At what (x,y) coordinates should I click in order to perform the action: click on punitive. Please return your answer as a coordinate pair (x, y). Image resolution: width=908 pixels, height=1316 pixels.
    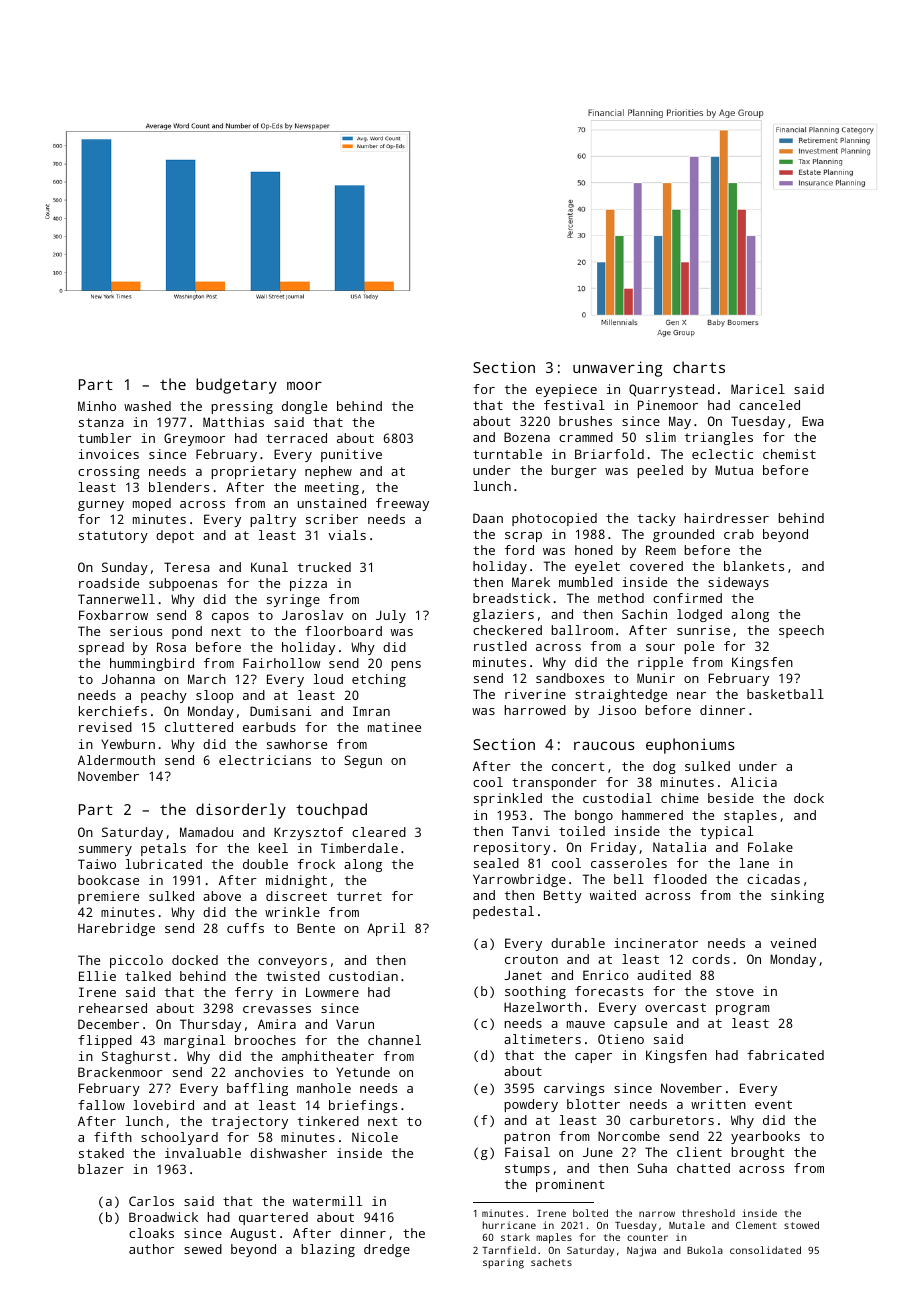
    Looking at the image, I should click on (351, 455).
